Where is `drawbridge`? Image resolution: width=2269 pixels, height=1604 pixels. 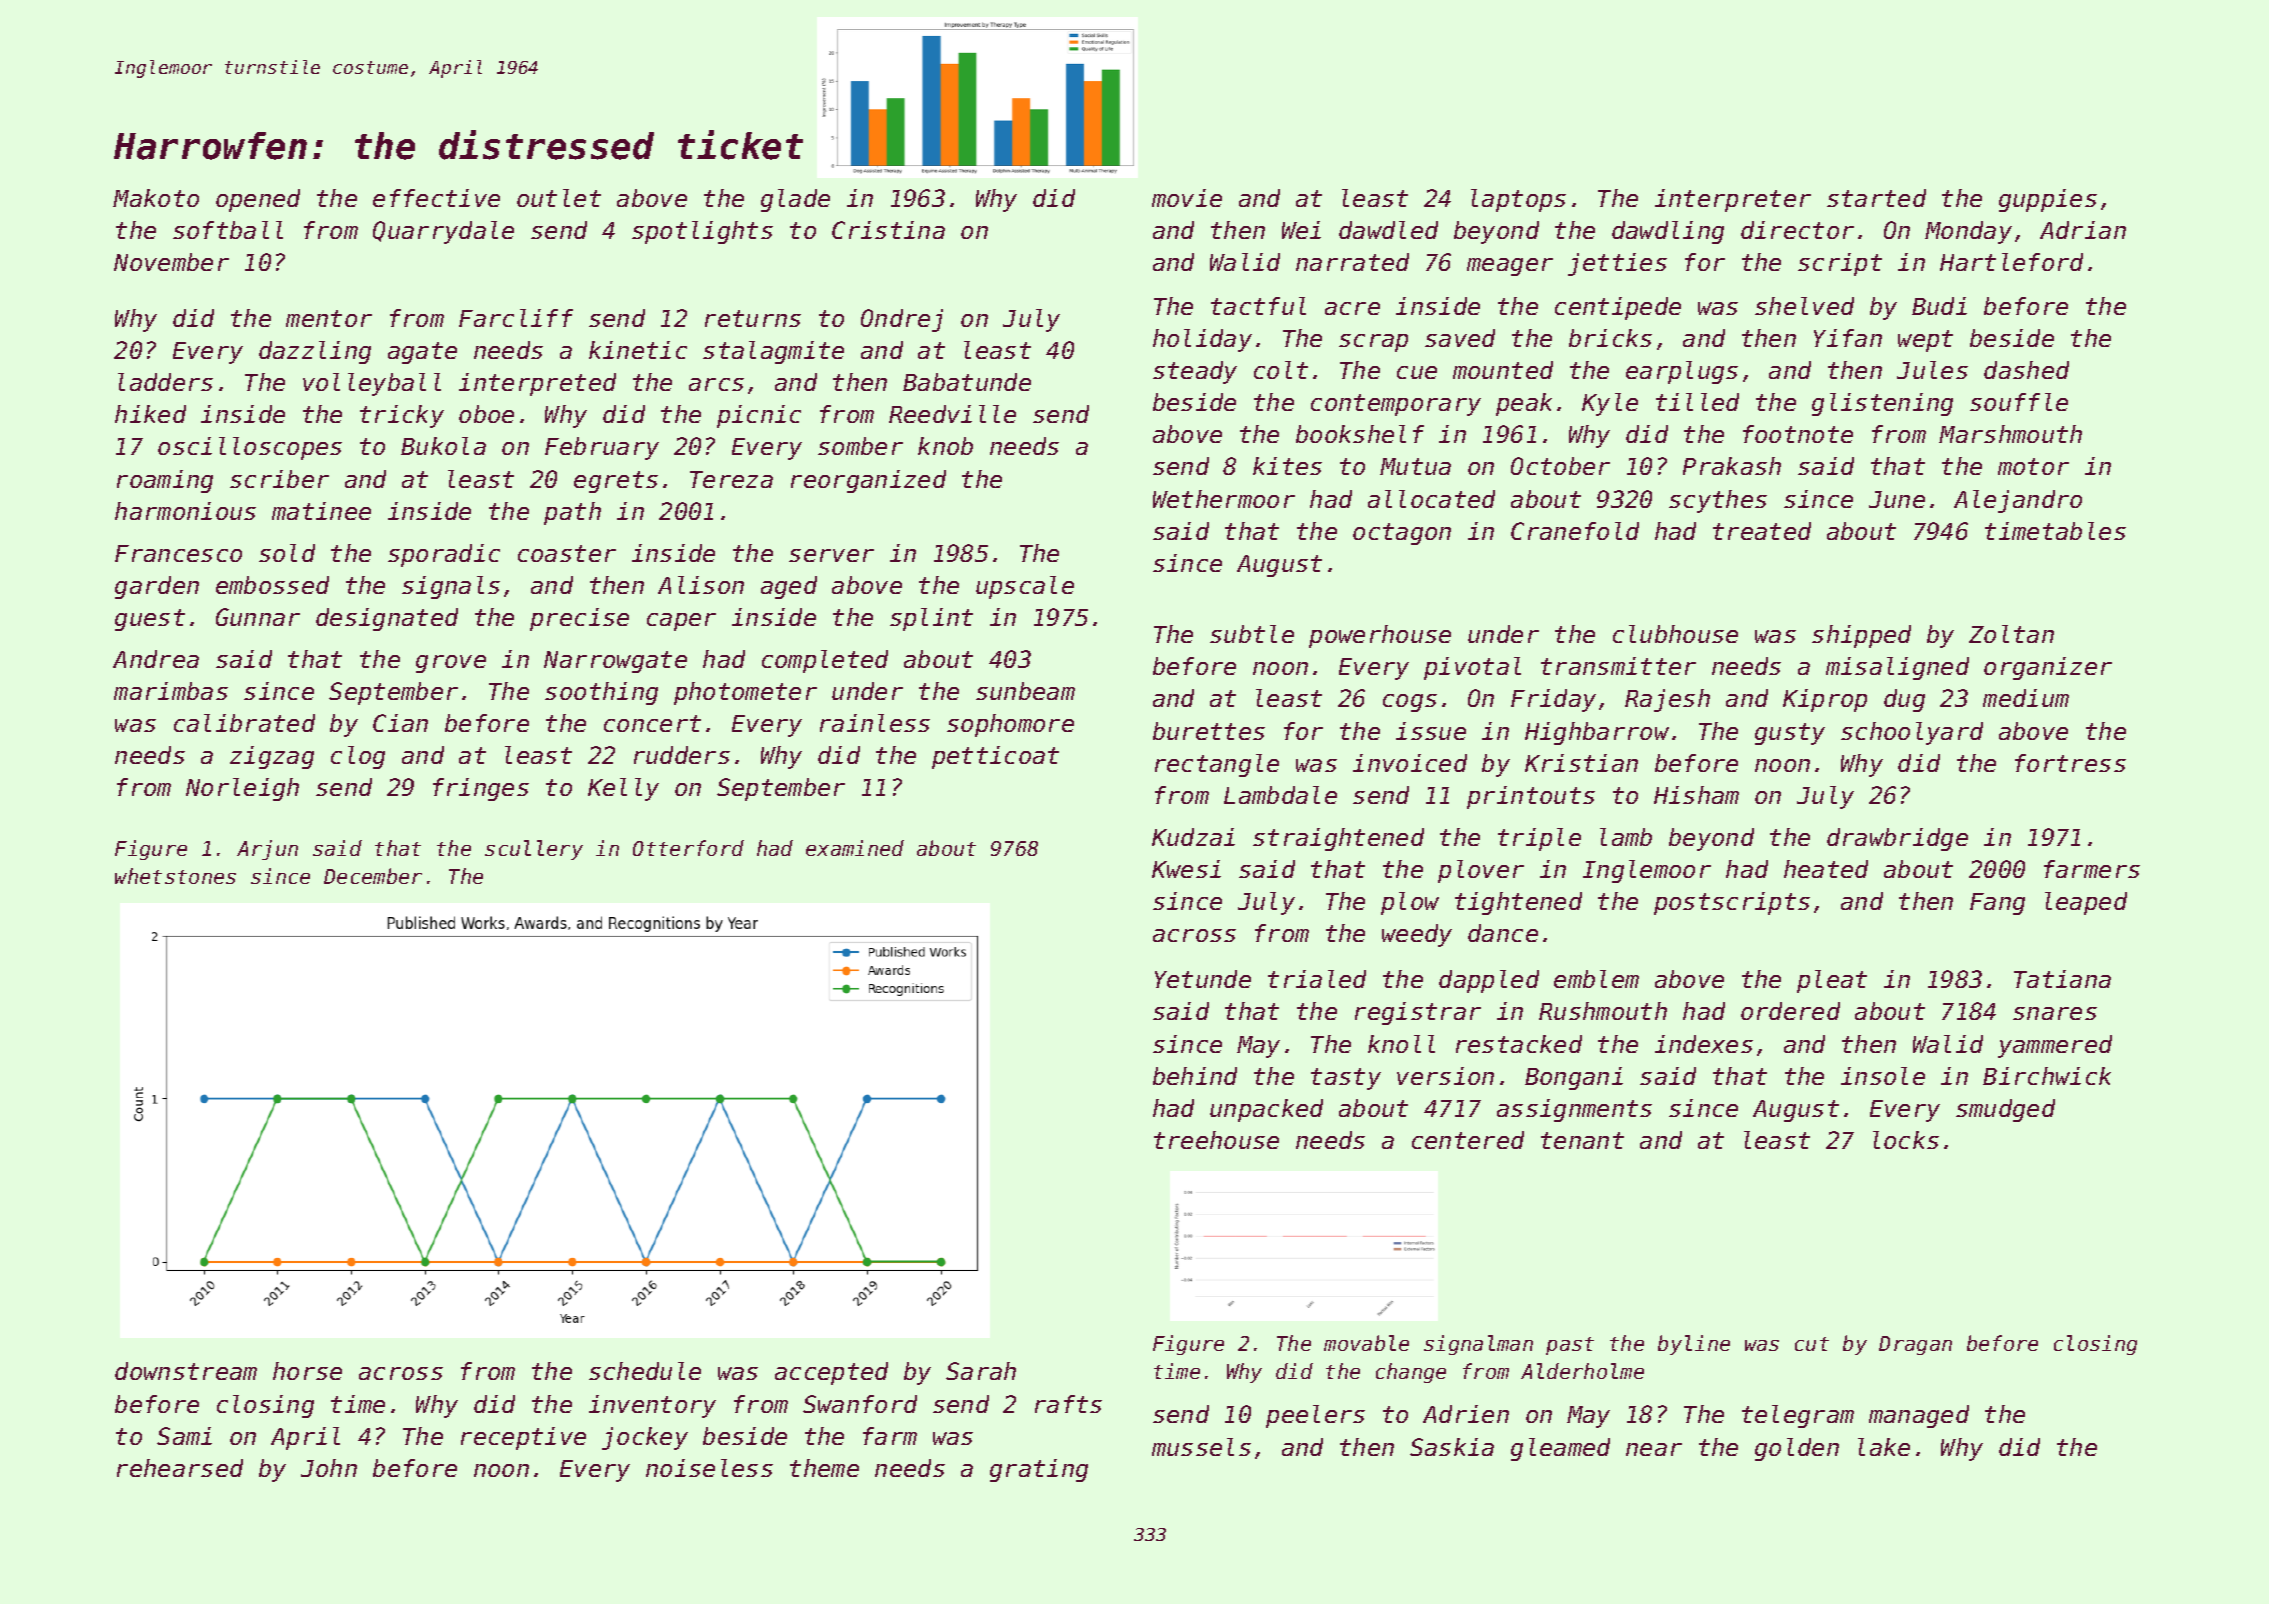 drawbridge is located at coordinates (1897, 839).
